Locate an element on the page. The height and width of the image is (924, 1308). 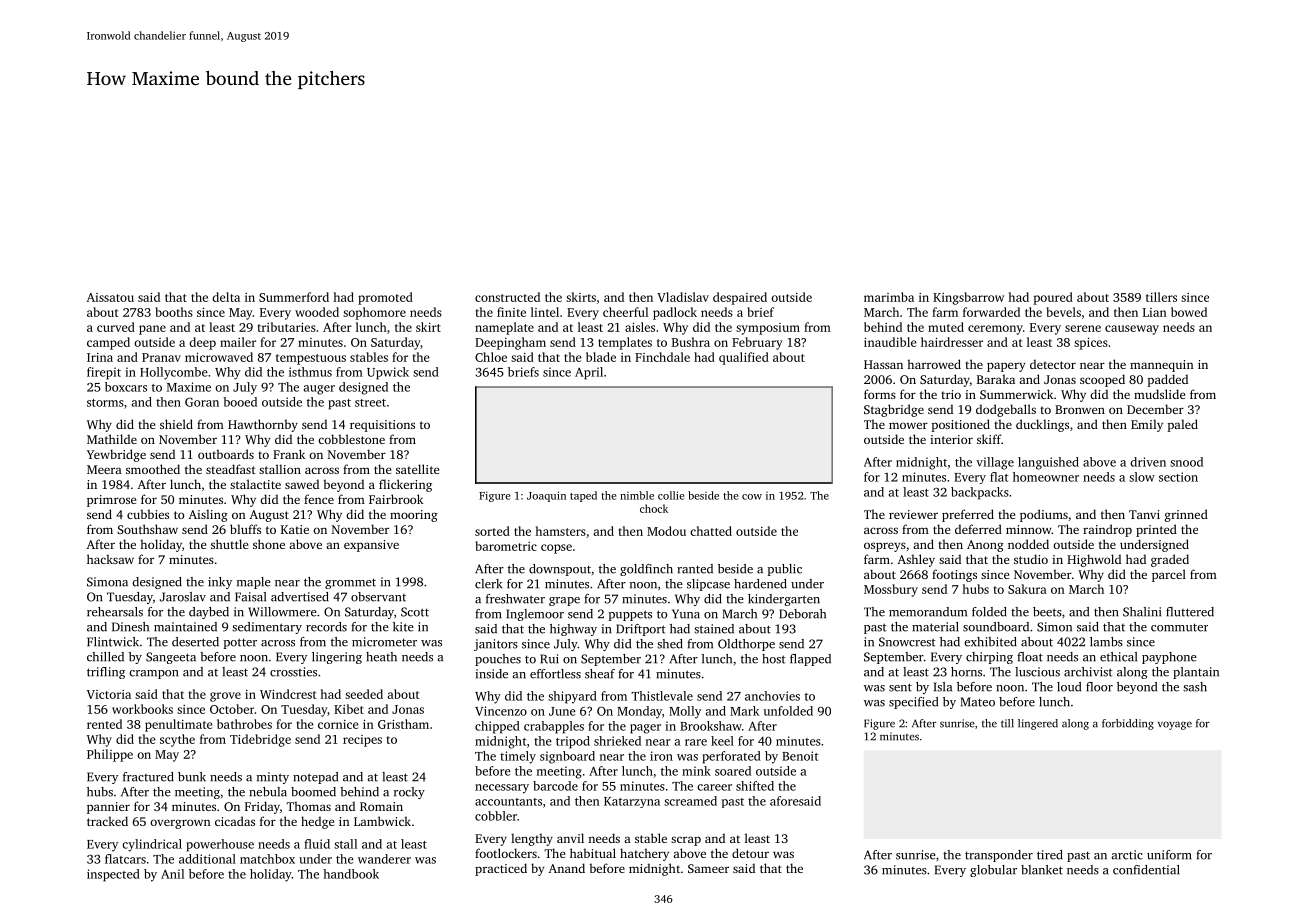
Summerford is located at coordinates (294, 297).
